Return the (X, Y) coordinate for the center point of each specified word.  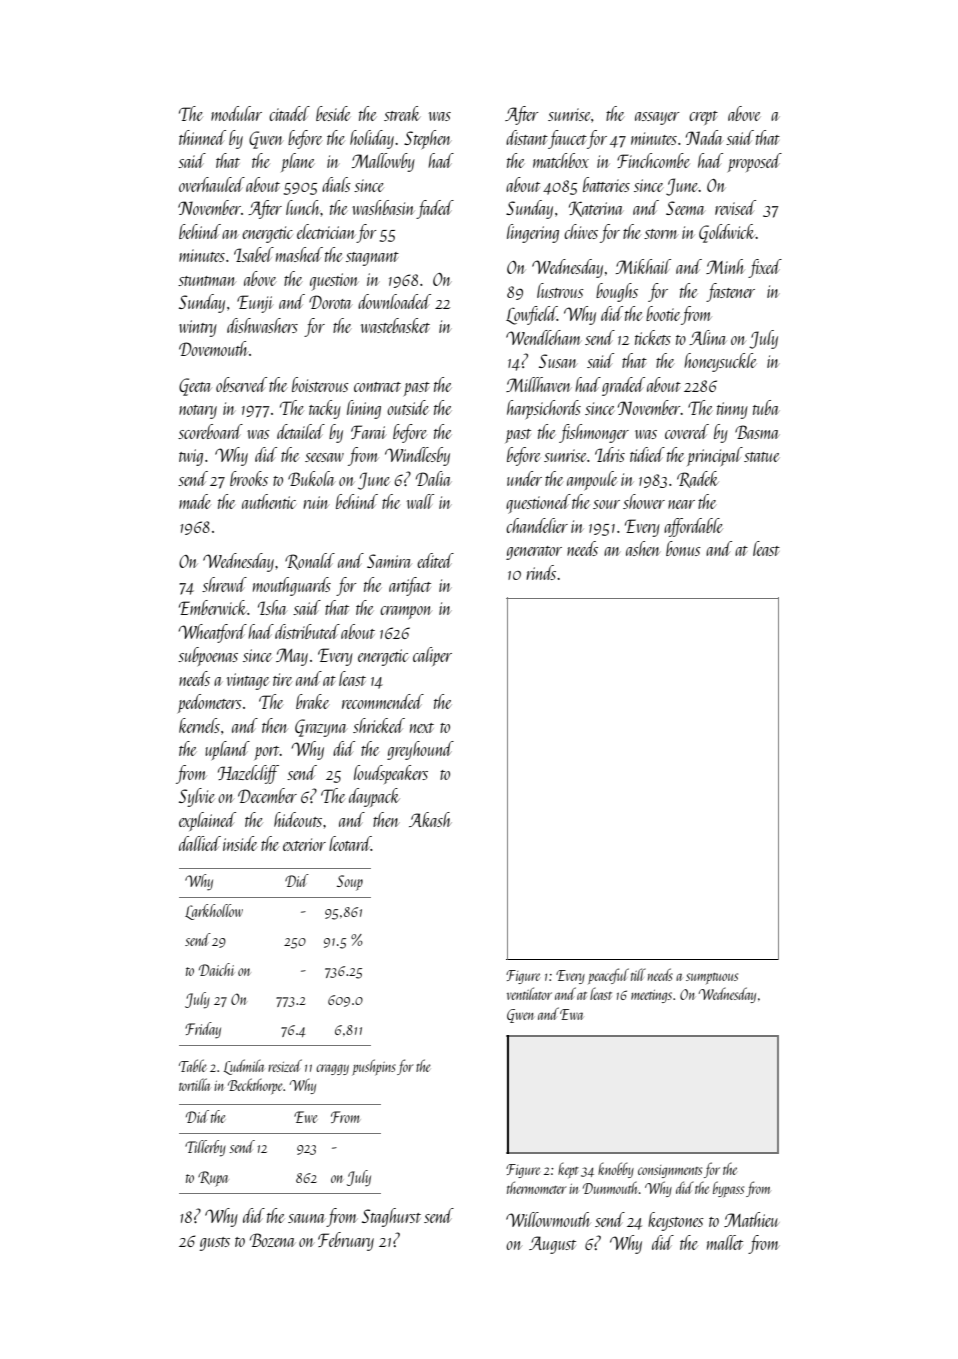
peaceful (608, 976)
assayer (657, 118)
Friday (203, 1030)
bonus (683, 548)
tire (282, 679)
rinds (541, 572)
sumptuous (712, 978)
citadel (289, 113)
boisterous (320, 384)
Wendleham (543, 337)
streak (402, 113)
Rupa (213, 1179)
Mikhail (643, 266)
